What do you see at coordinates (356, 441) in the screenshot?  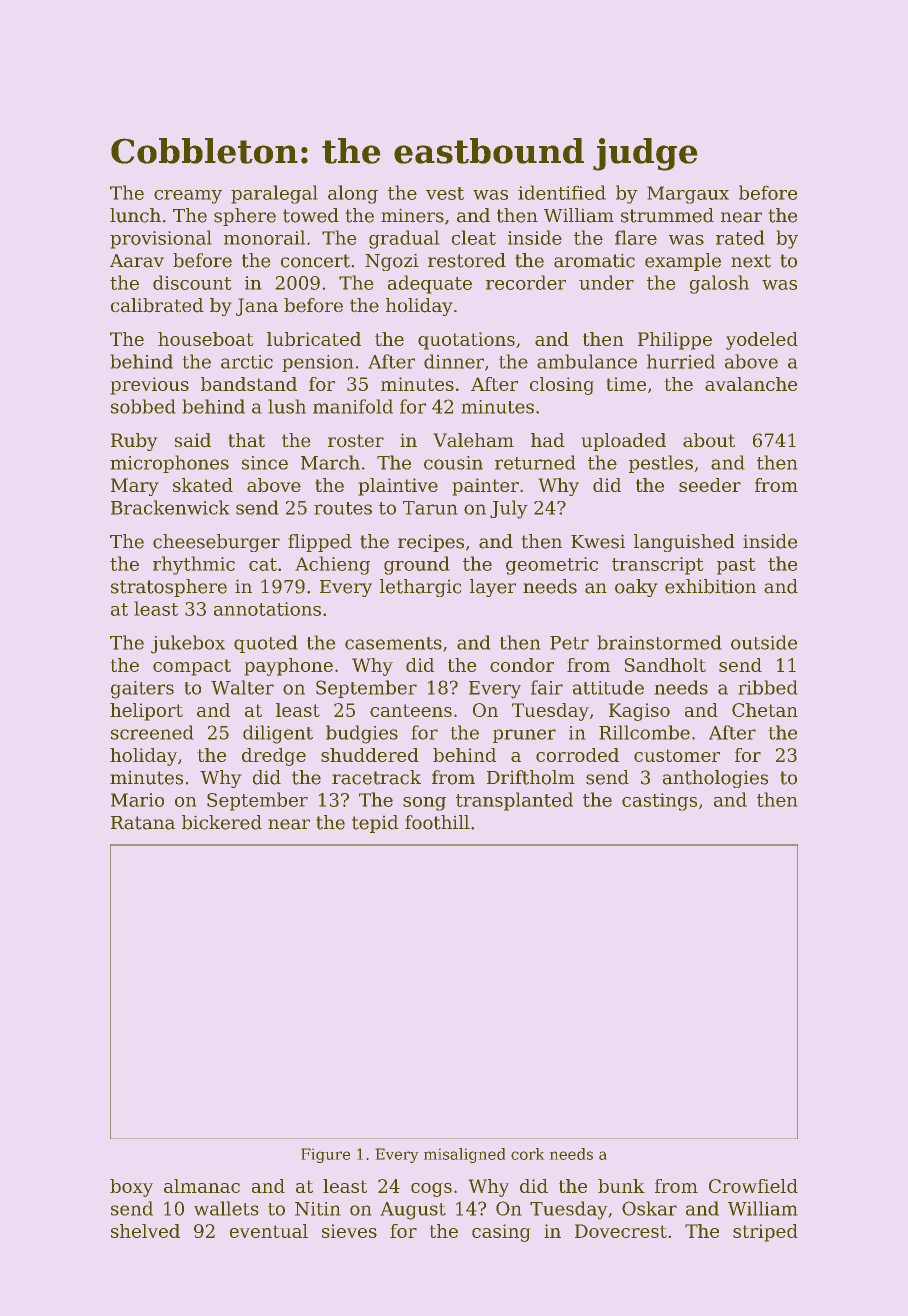 I see `roster` at bounding box center [356, 441].
